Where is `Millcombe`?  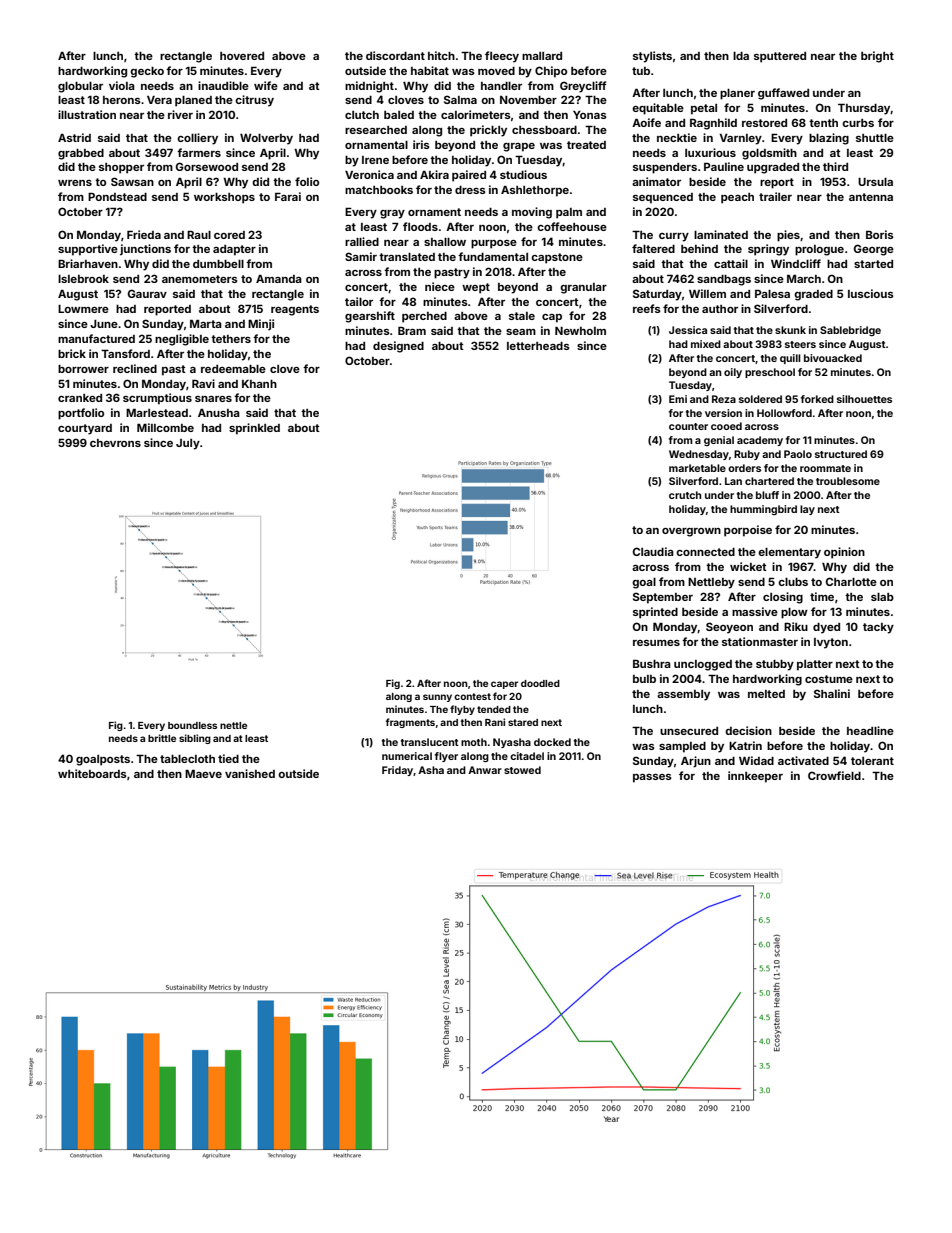
Millcombe is located at coordinates (165, 427).
